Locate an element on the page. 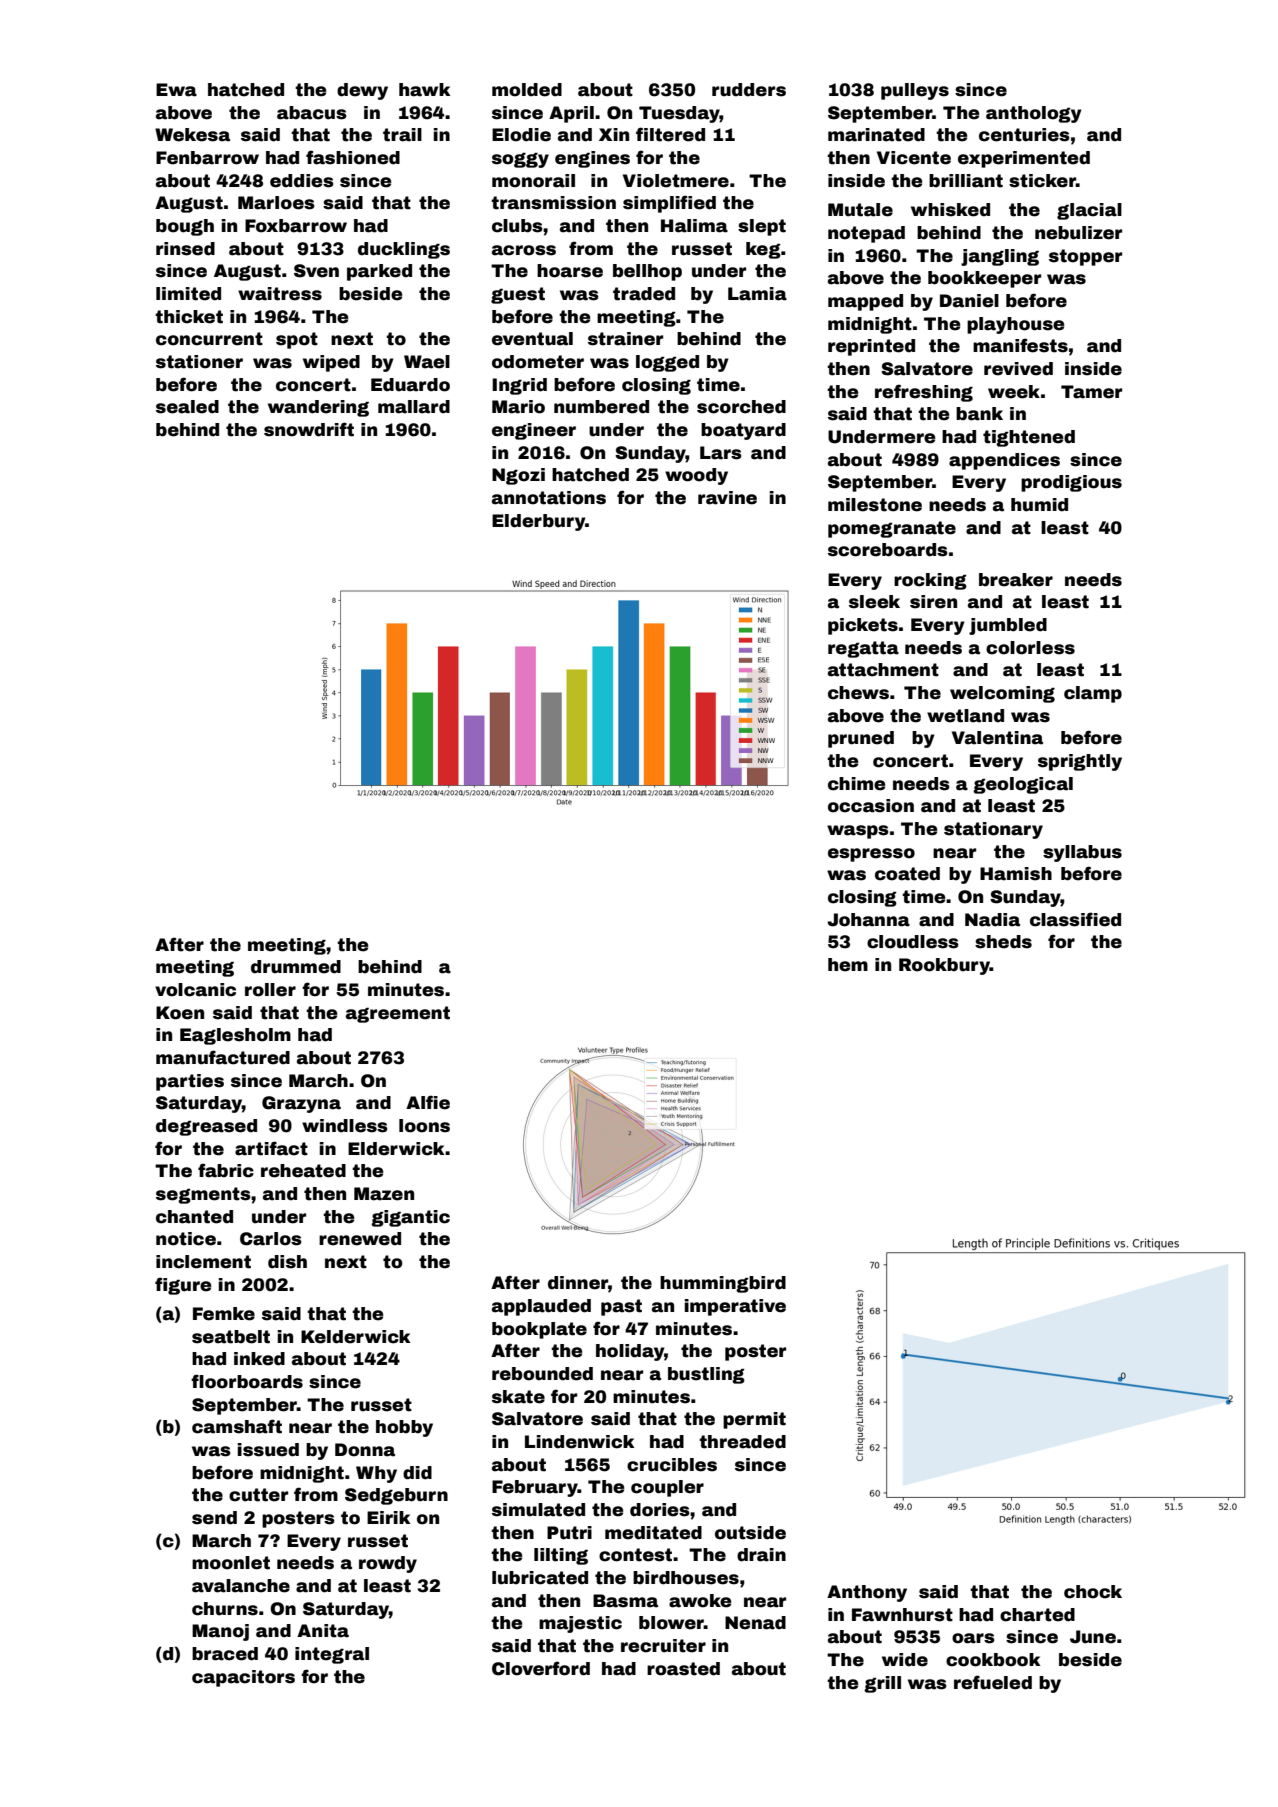  pulleys is located at coordinates (915, 91).
